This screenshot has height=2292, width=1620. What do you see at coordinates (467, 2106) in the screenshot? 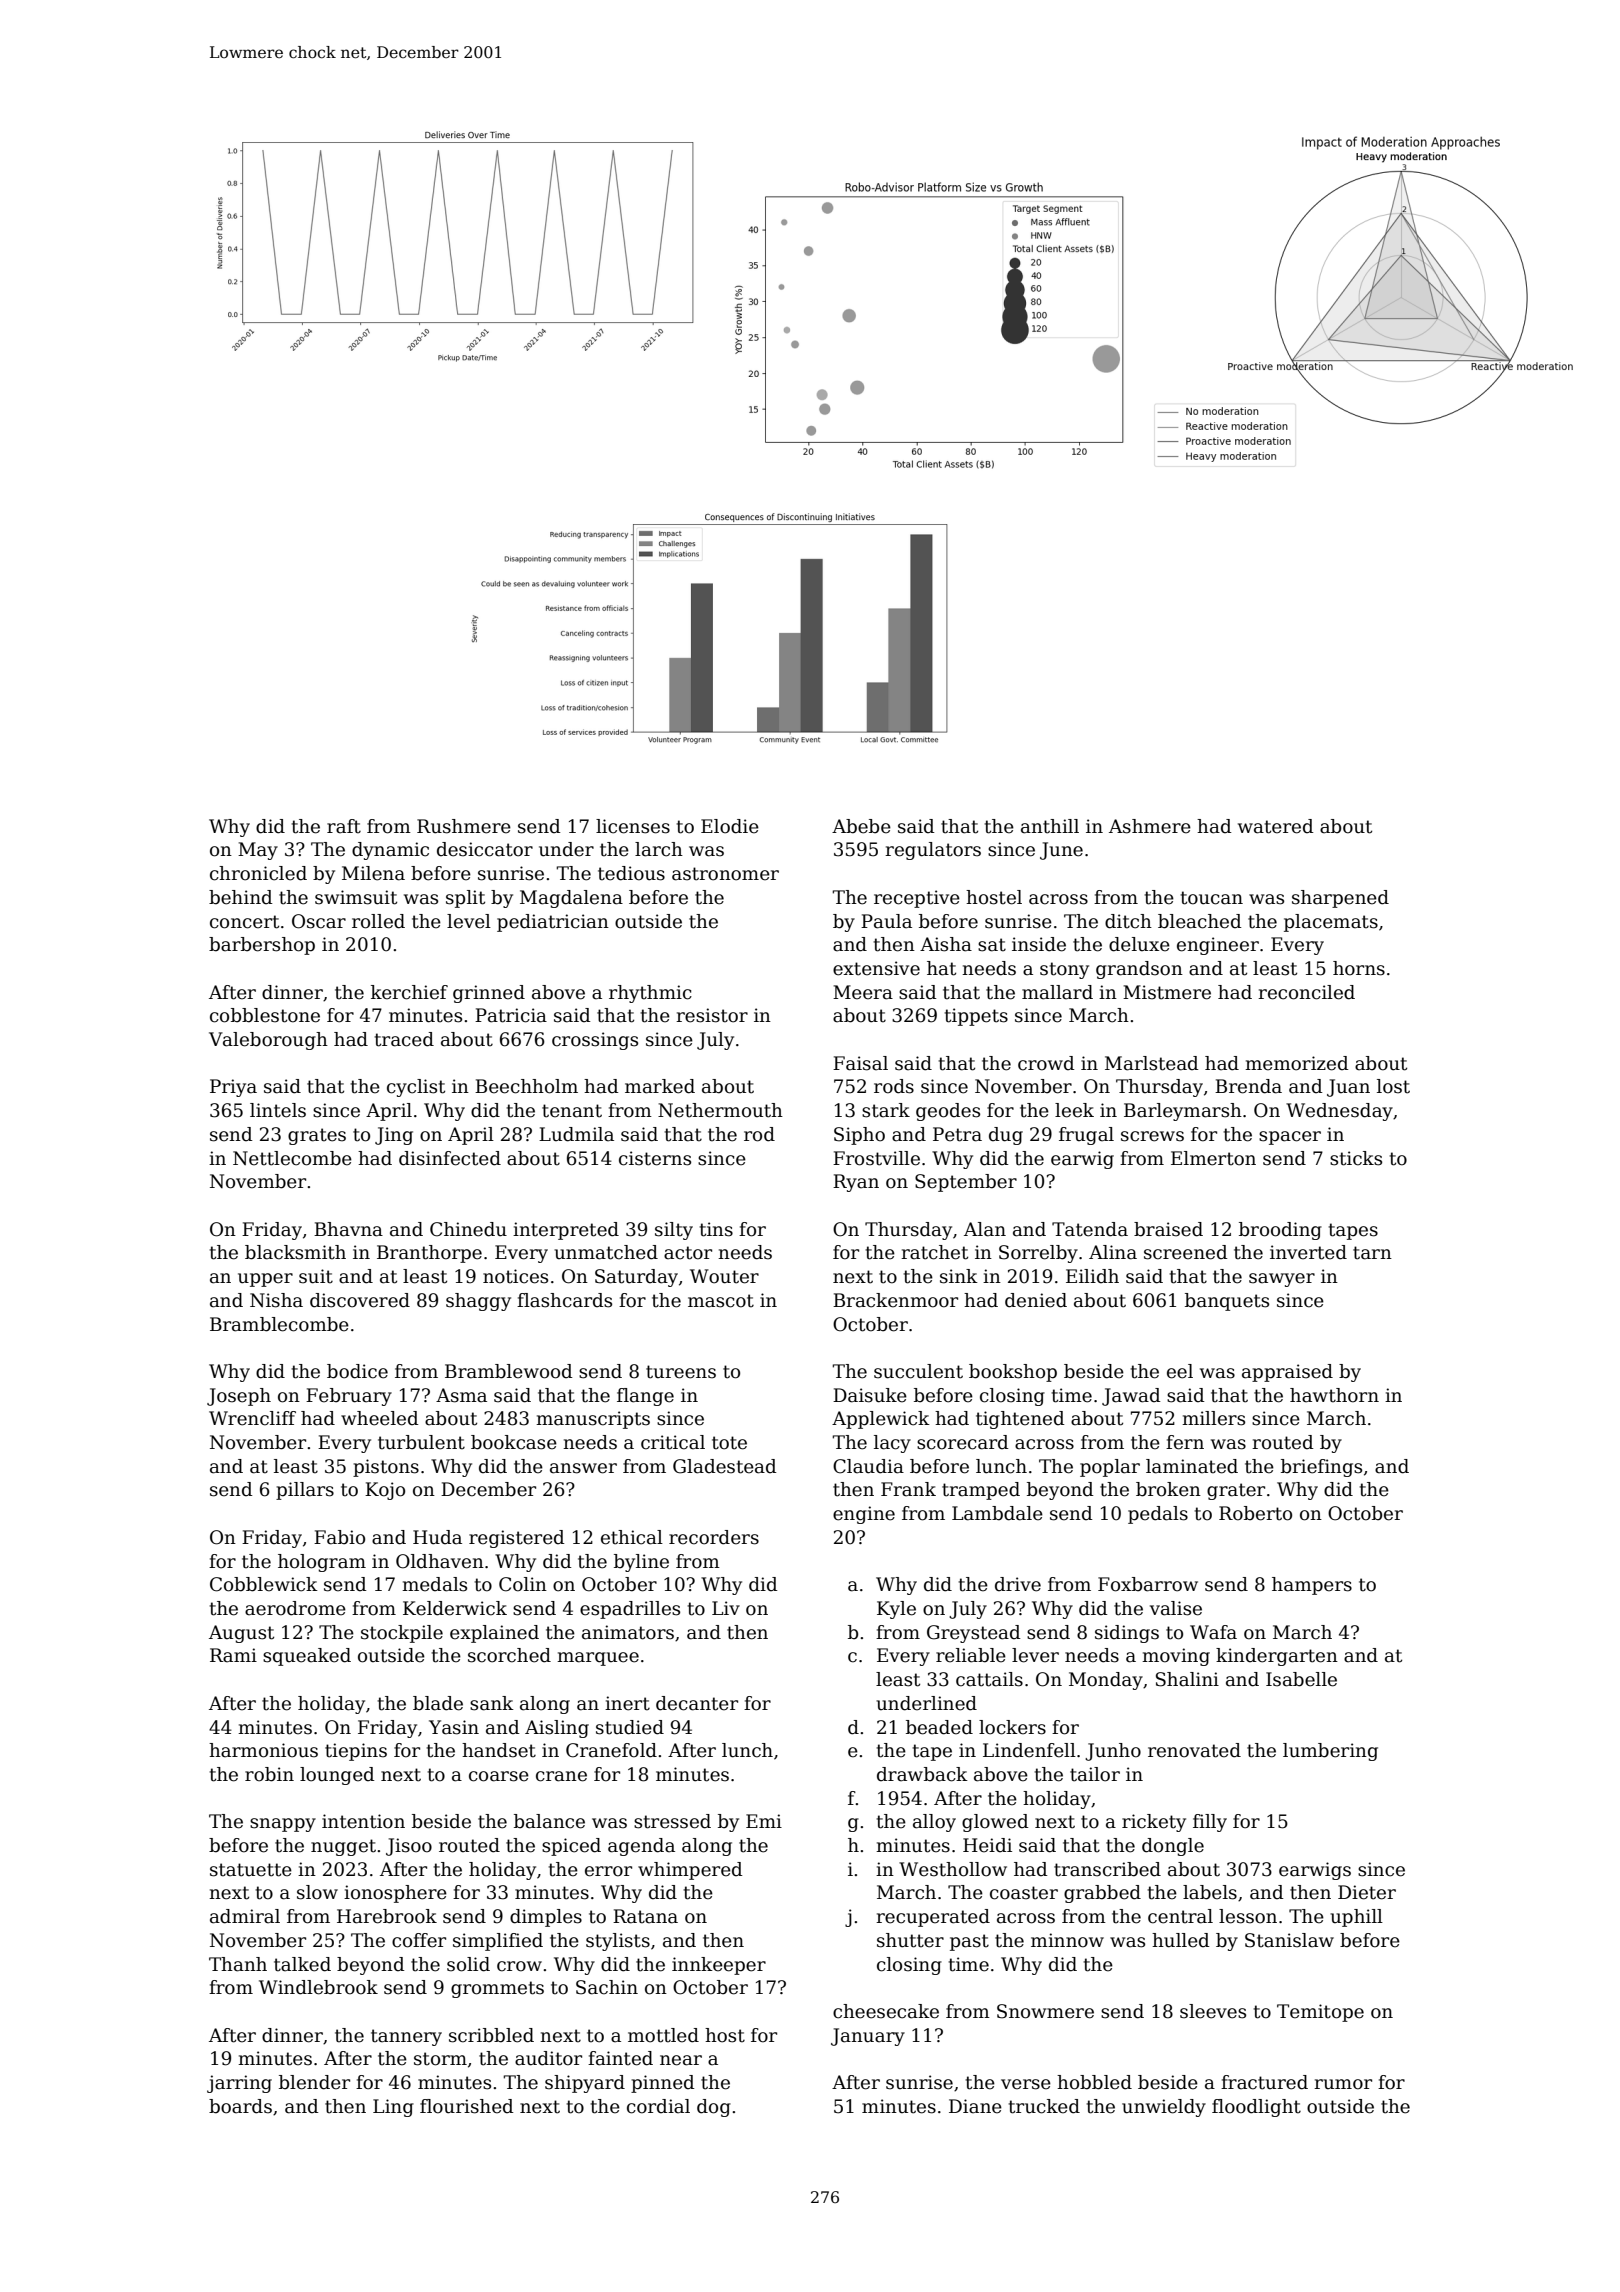
I see `flourished` at bounding box center [467, 2106].
